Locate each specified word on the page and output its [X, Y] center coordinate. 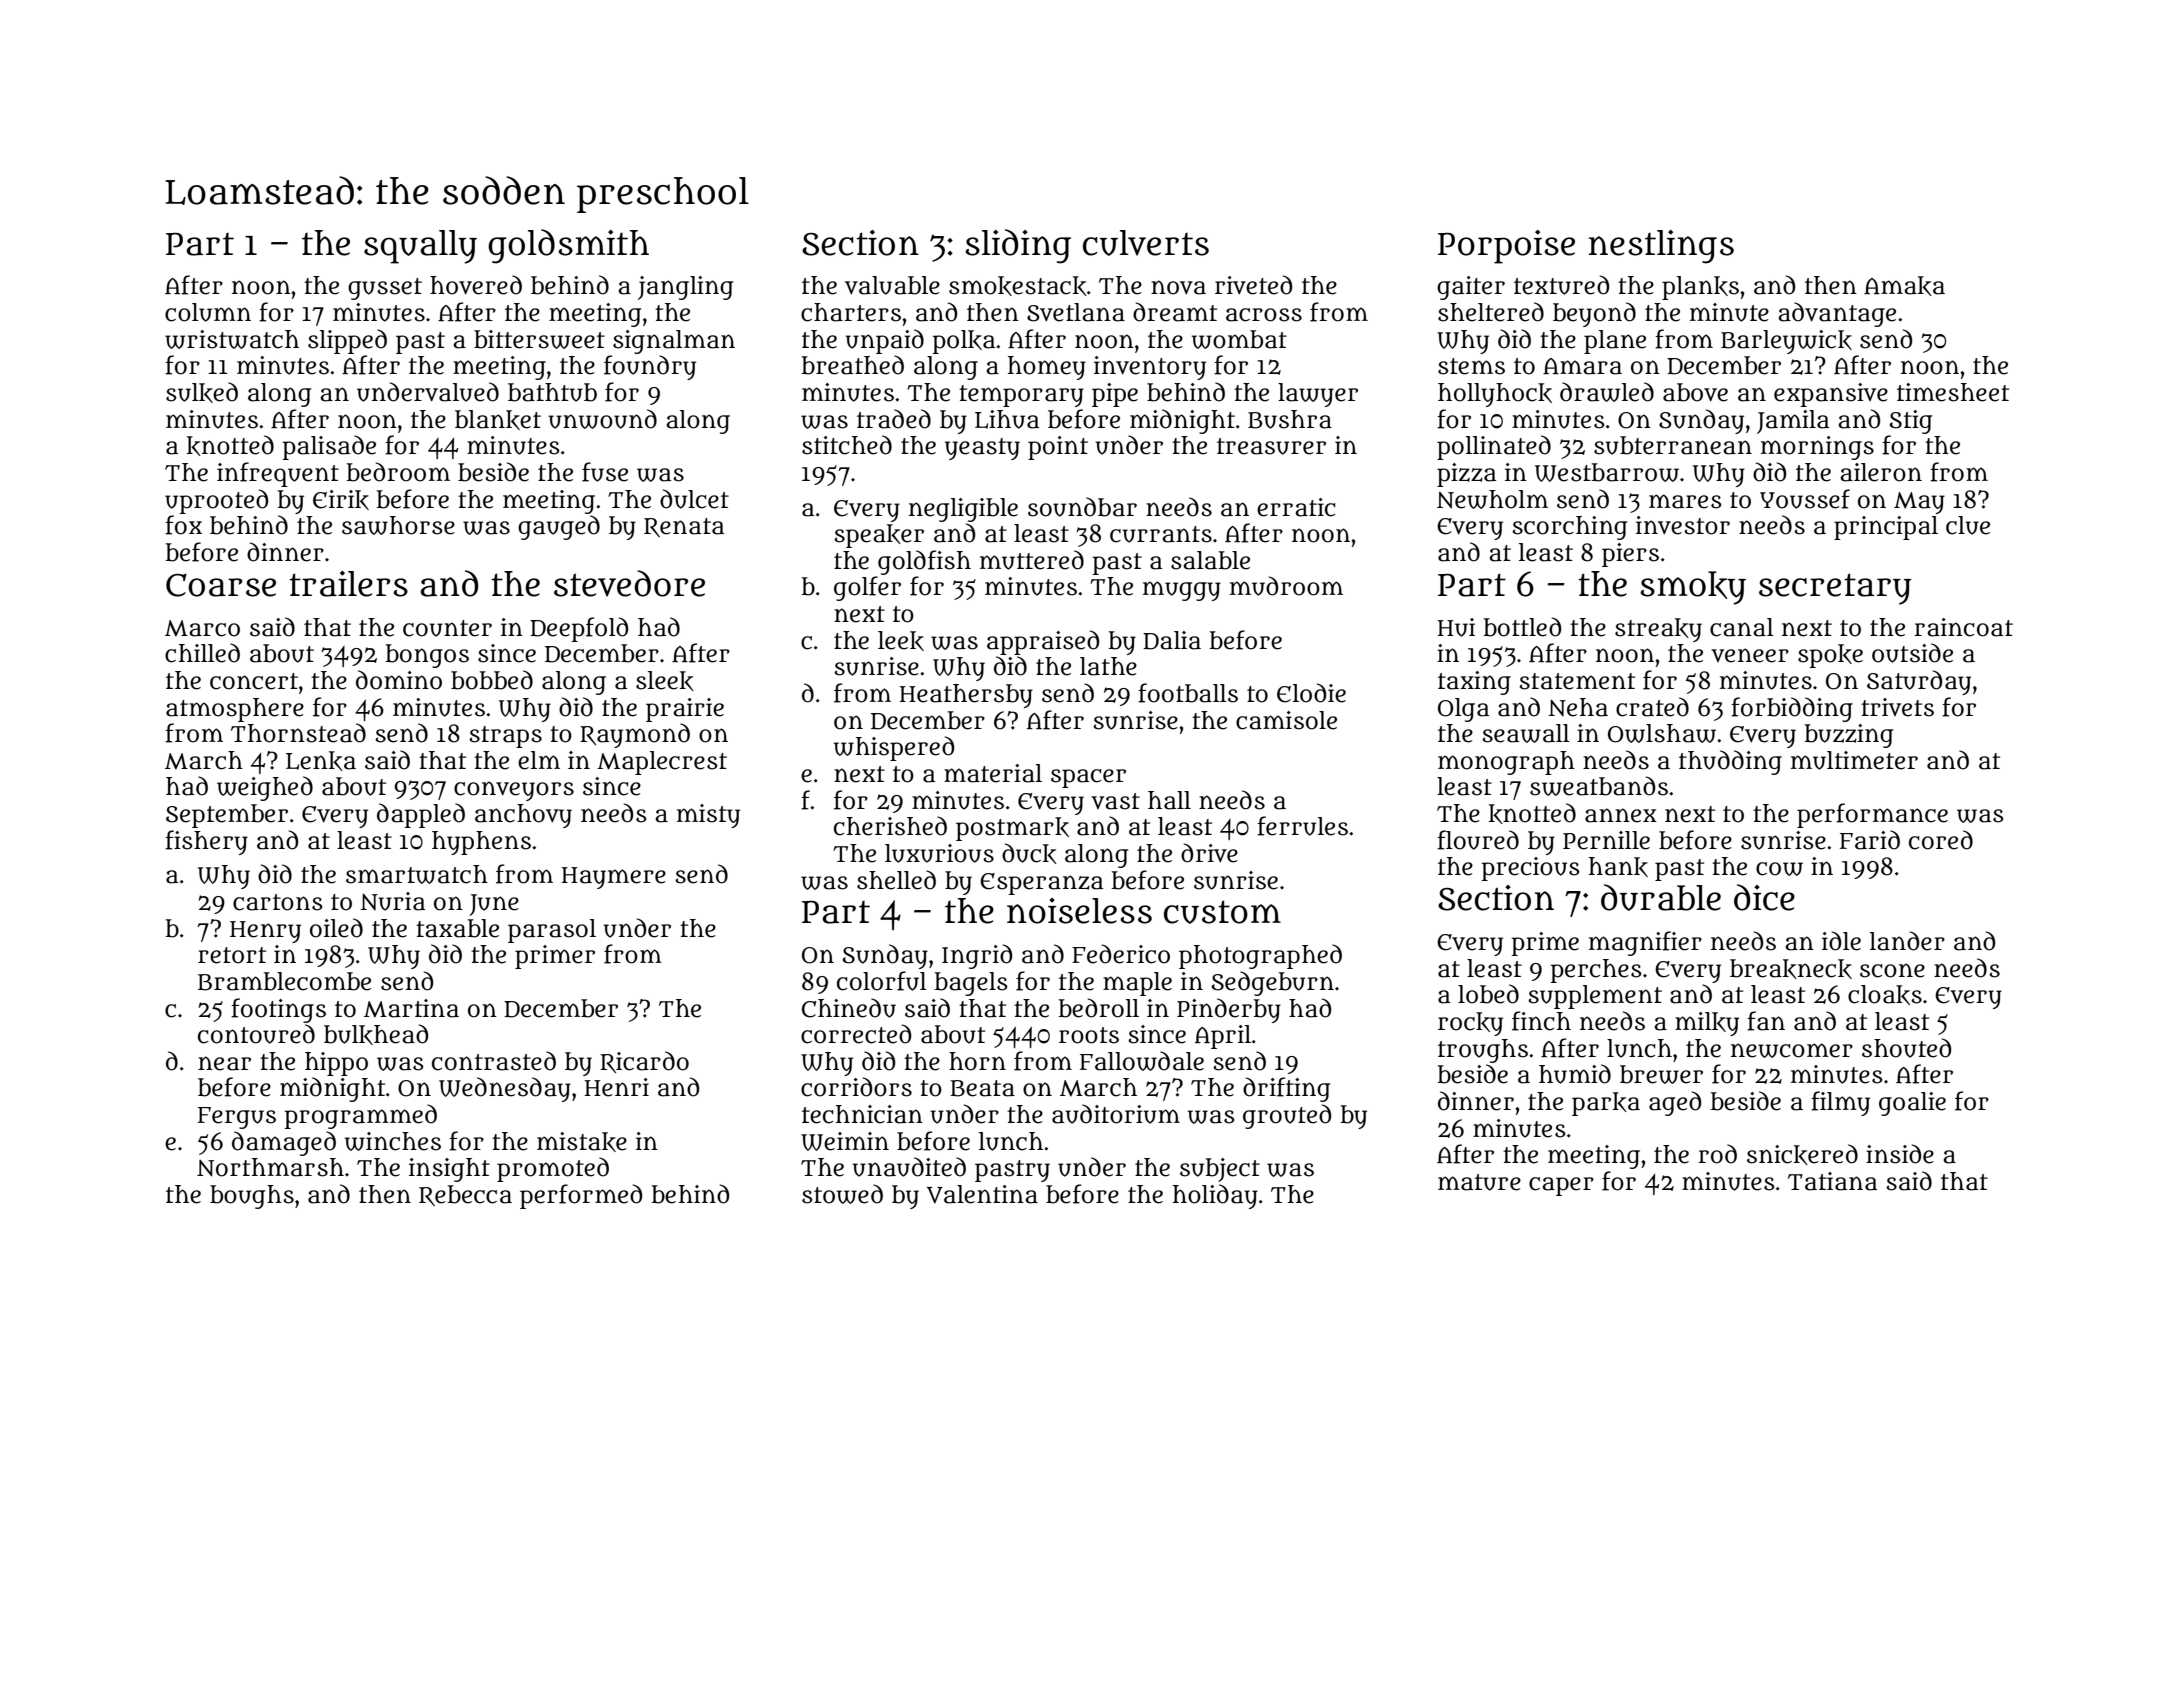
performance [1872, 815]
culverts [1146, 243]
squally [420, 247]
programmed [361, 1116]
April [1223, 1037]
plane [1615, 342]
